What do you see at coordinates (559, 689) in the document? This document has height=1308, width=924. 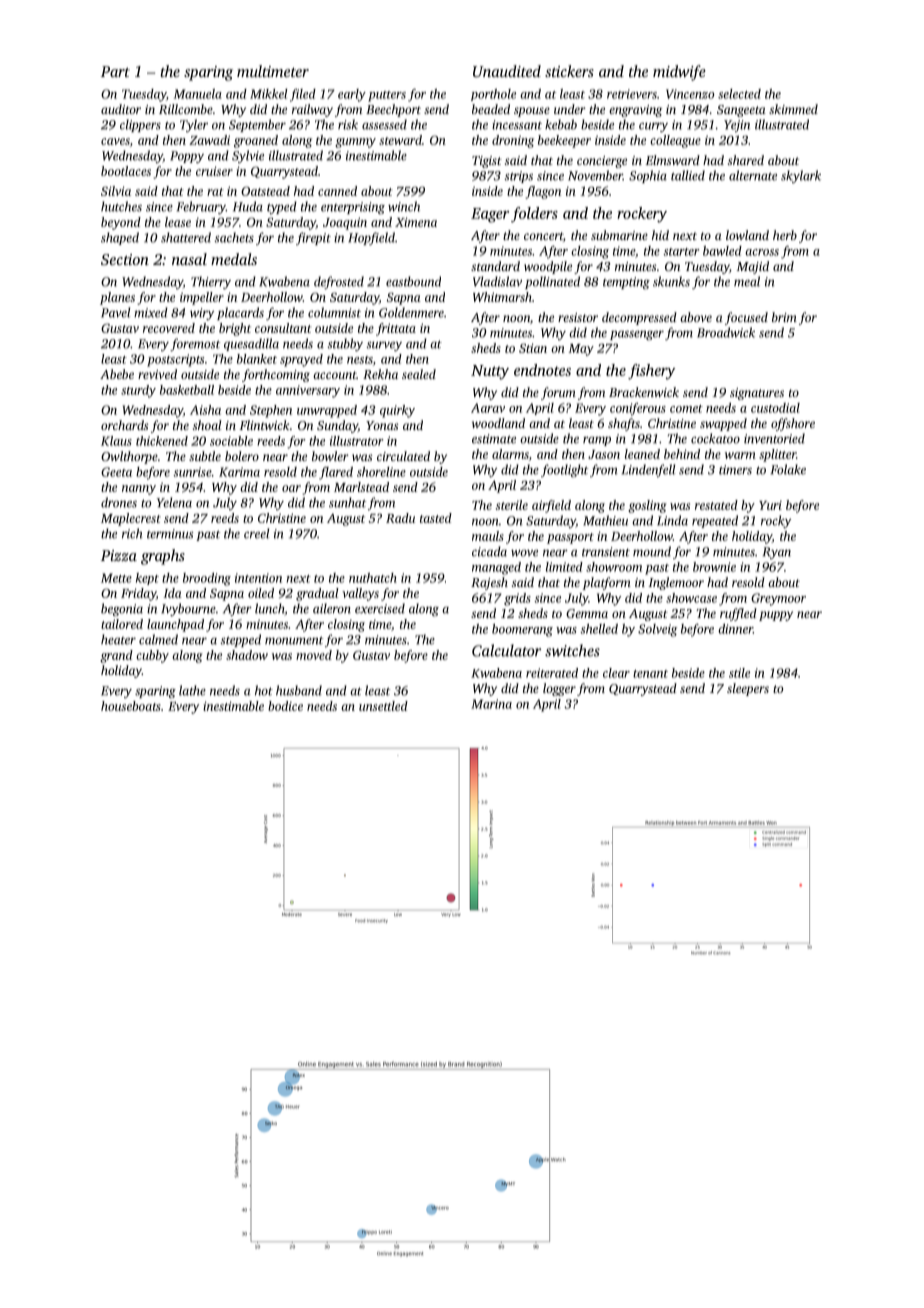 I see `logger` at bounding box center [559, 689].
